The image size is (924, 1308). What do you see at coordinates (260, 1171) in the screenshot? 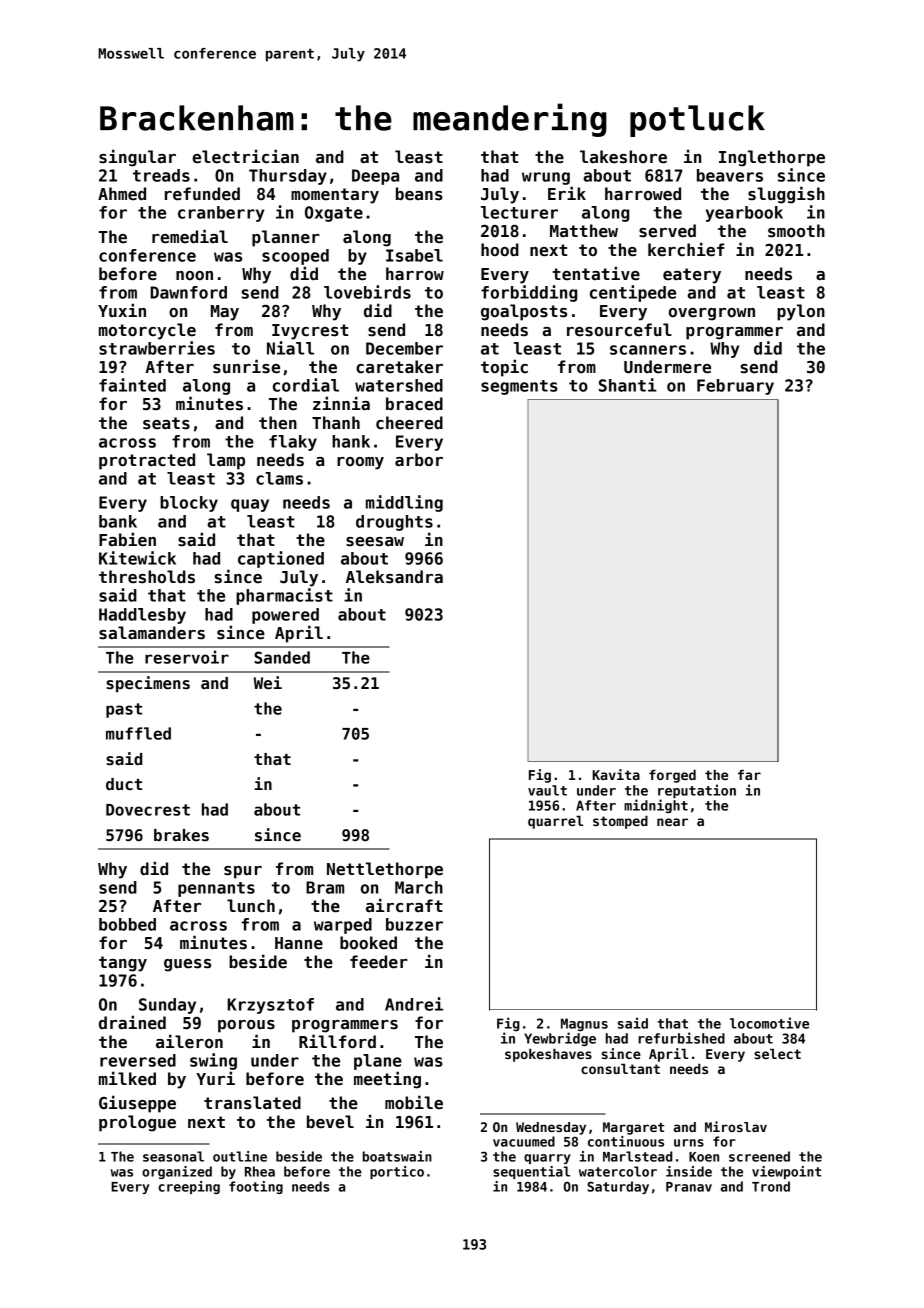
I see `Rhea` at bounding box center [260, 1171].
